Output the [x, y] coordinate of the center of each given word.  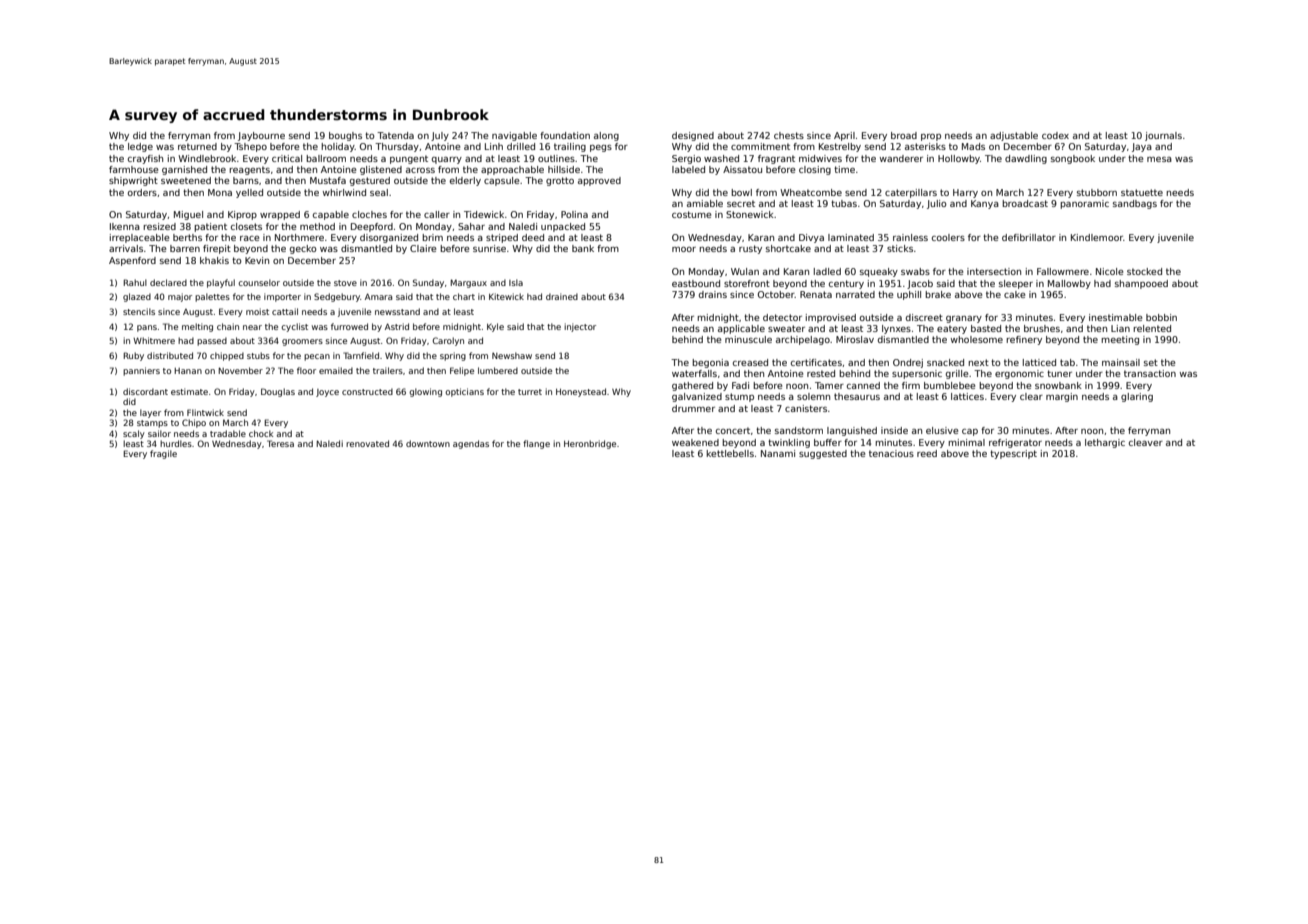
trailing [570, 147]
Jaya [1142, 147]
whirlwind [344, 192]
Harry [965, 193]
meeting [1120, 340]
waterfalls [694, 373]
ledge [140, 147]
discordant [145, 391]
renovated [367, 443]
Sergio [686, 159]
